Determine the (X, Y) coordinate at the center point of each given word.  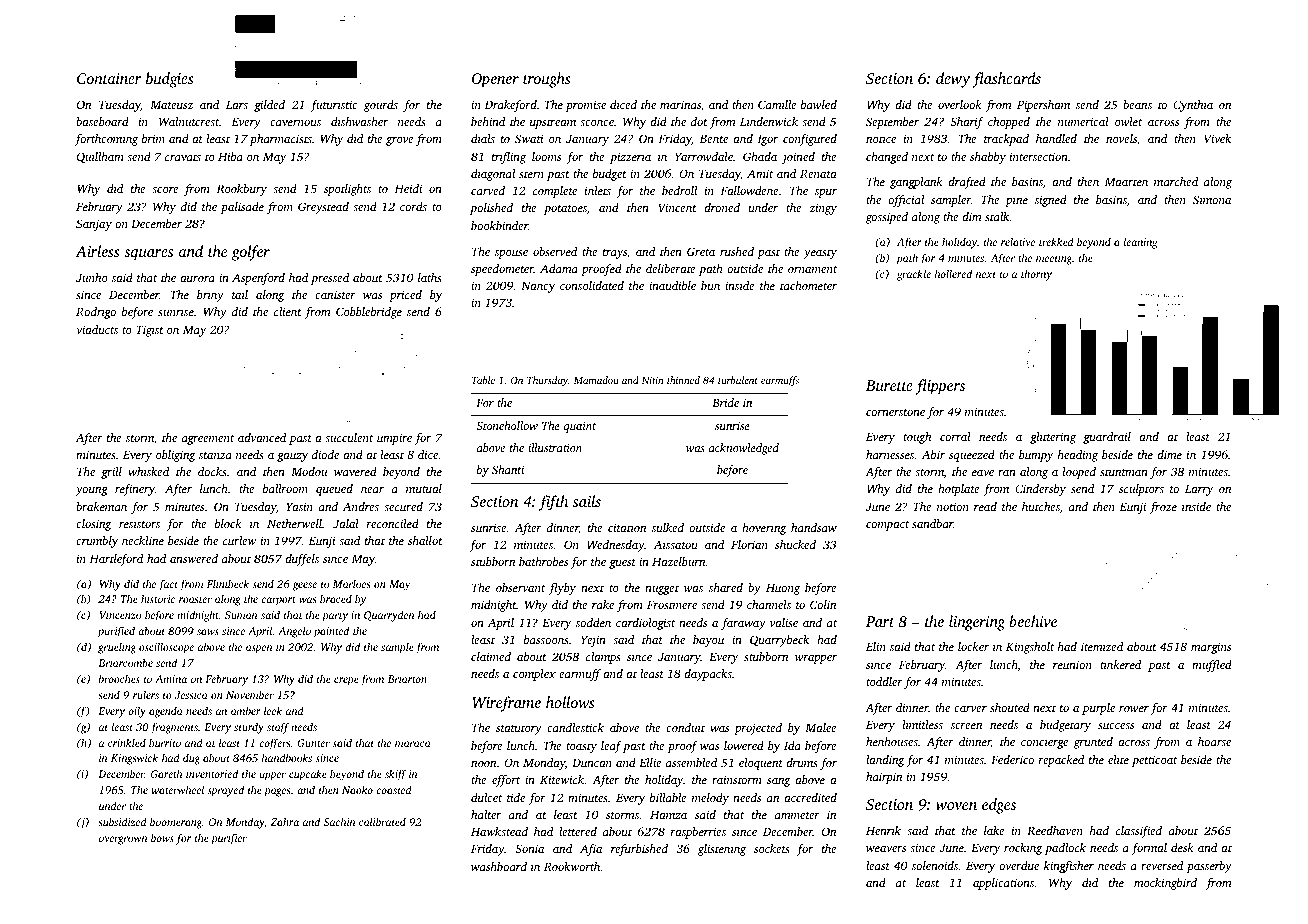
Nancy (538, 287)
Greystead (323, 208)
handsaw (814, 527)
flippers (940, 387)
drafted (967, 183)
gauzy (292, 457)
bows (162, 837)
